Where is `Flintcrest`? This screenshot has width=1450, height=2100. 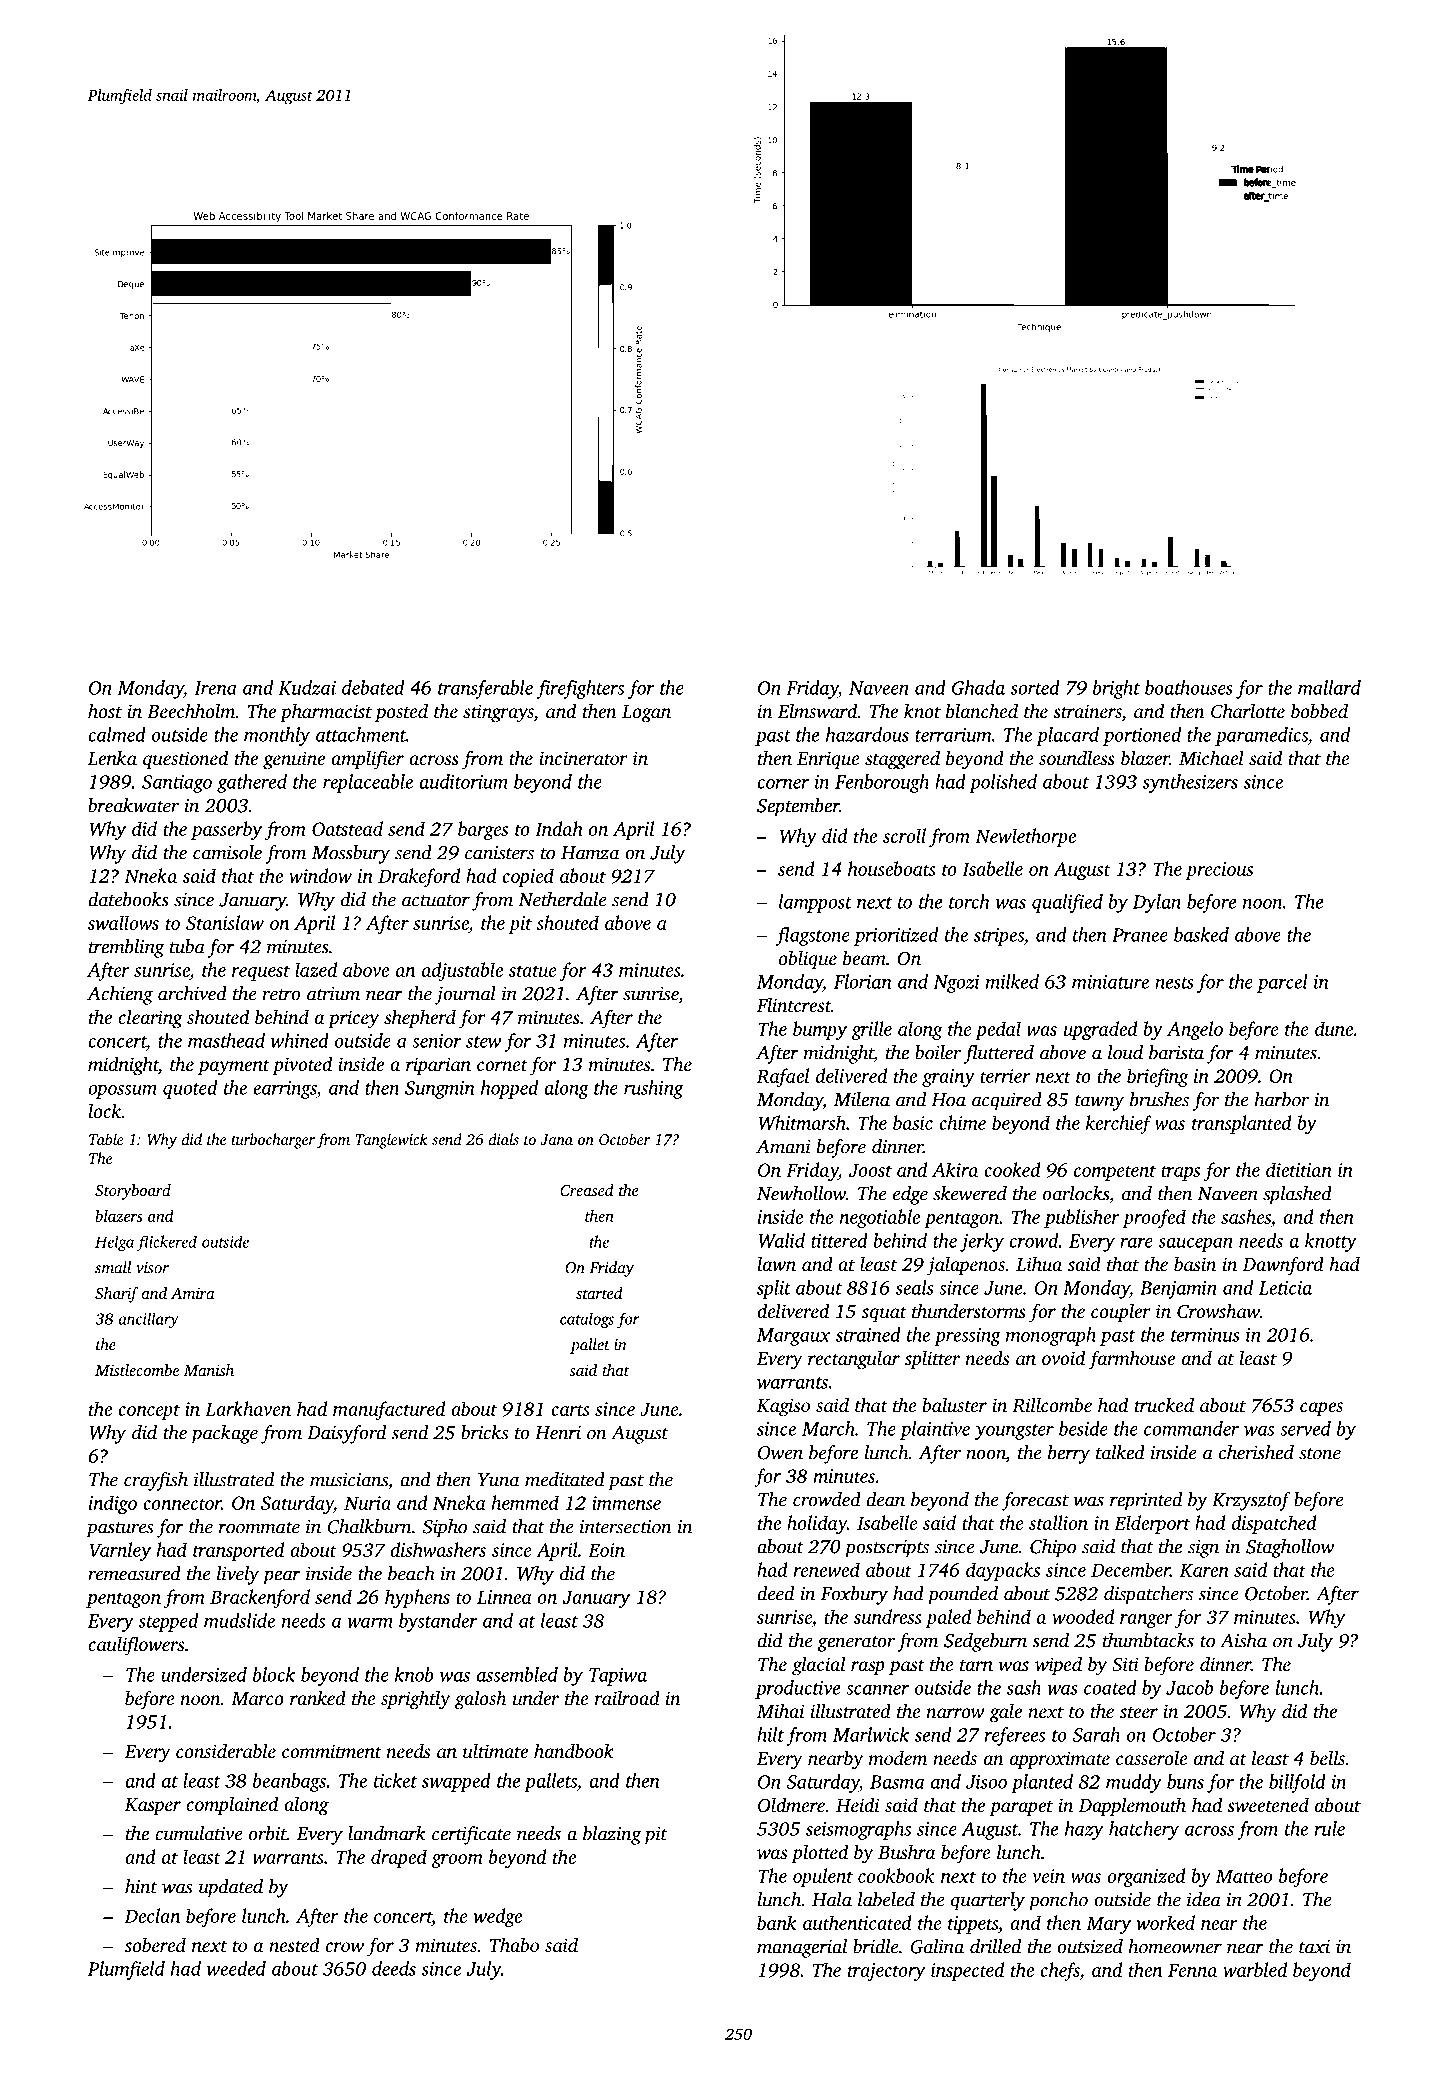
Flintcrest is located at coordinates (794, 1004).
